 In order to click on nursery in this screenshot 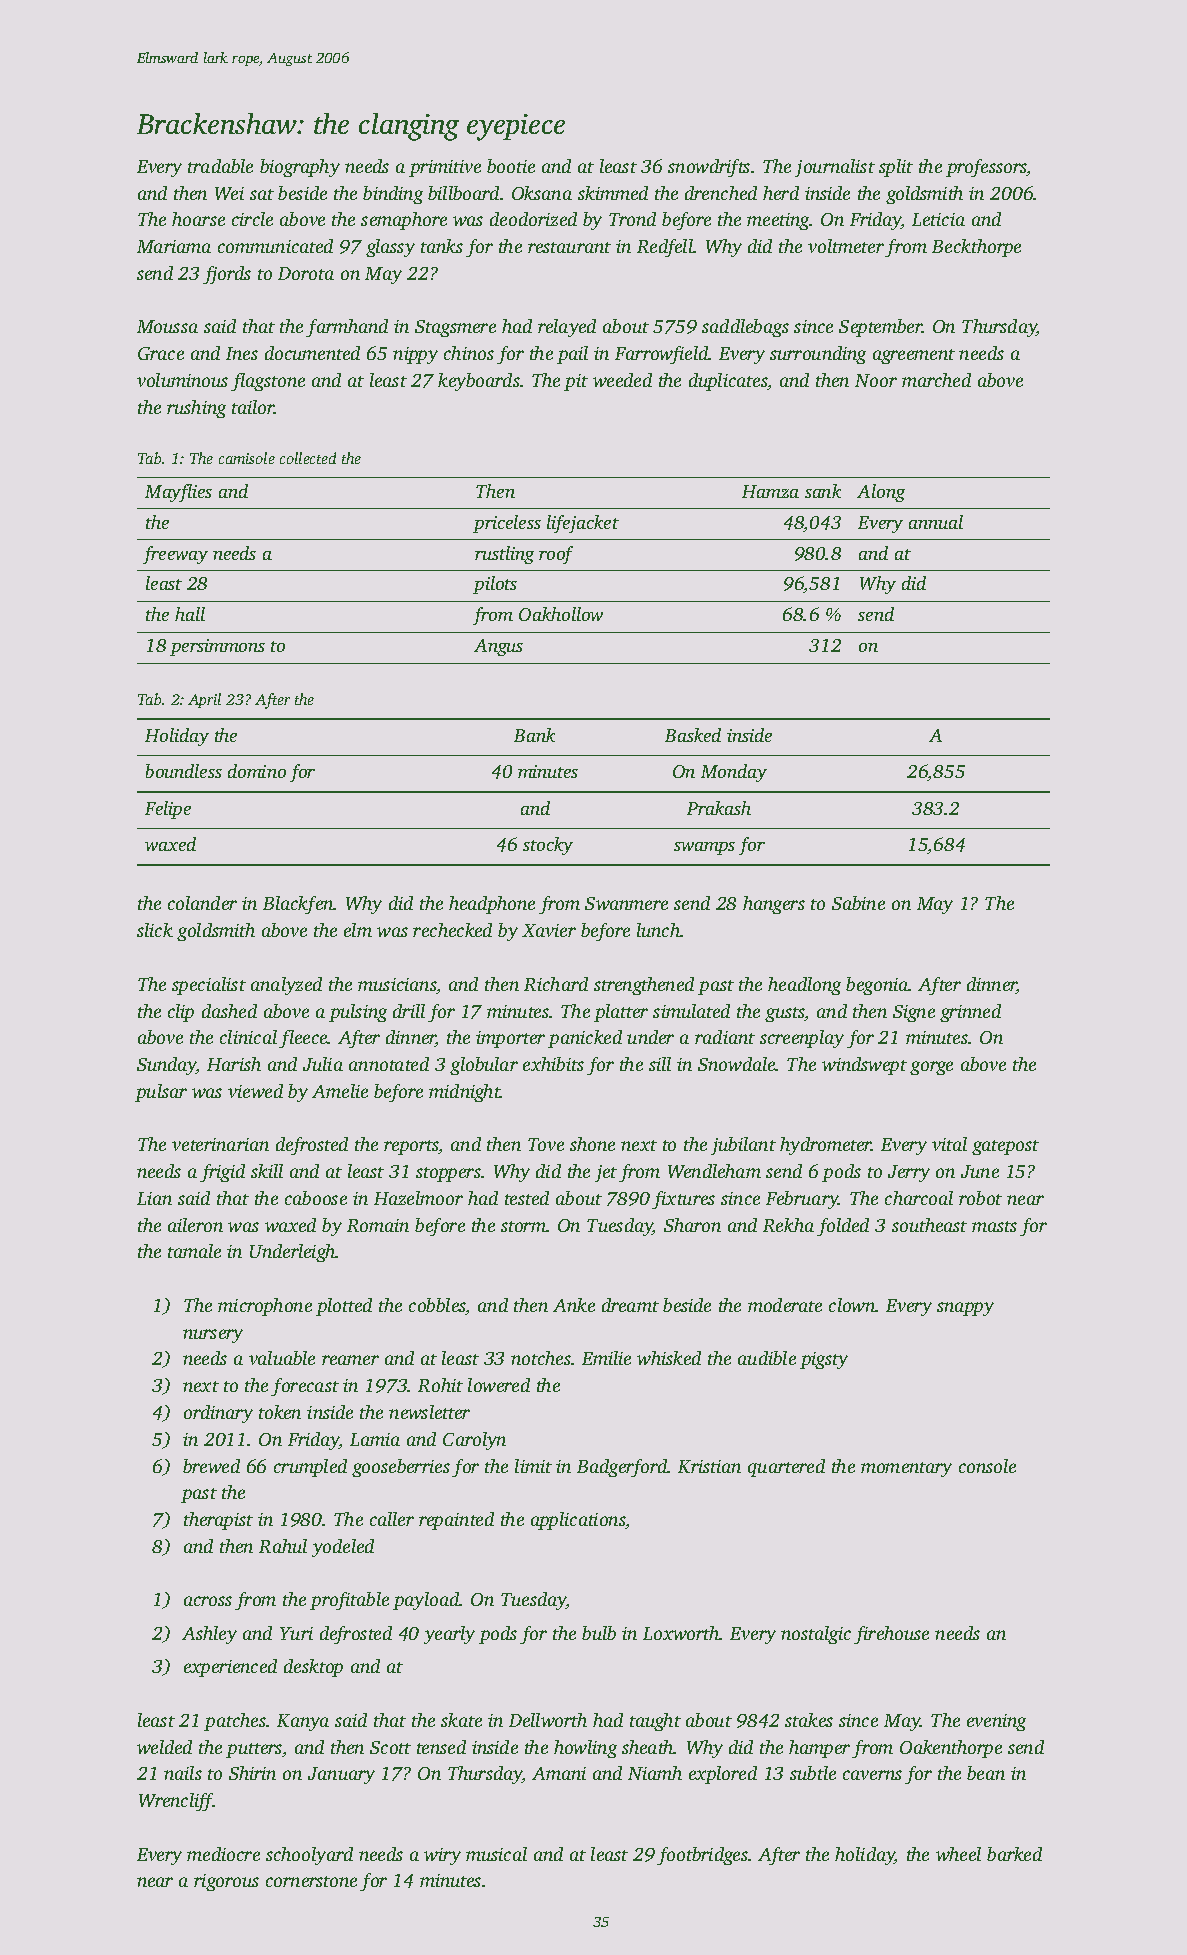, I will do `click(213, 1336)`.
